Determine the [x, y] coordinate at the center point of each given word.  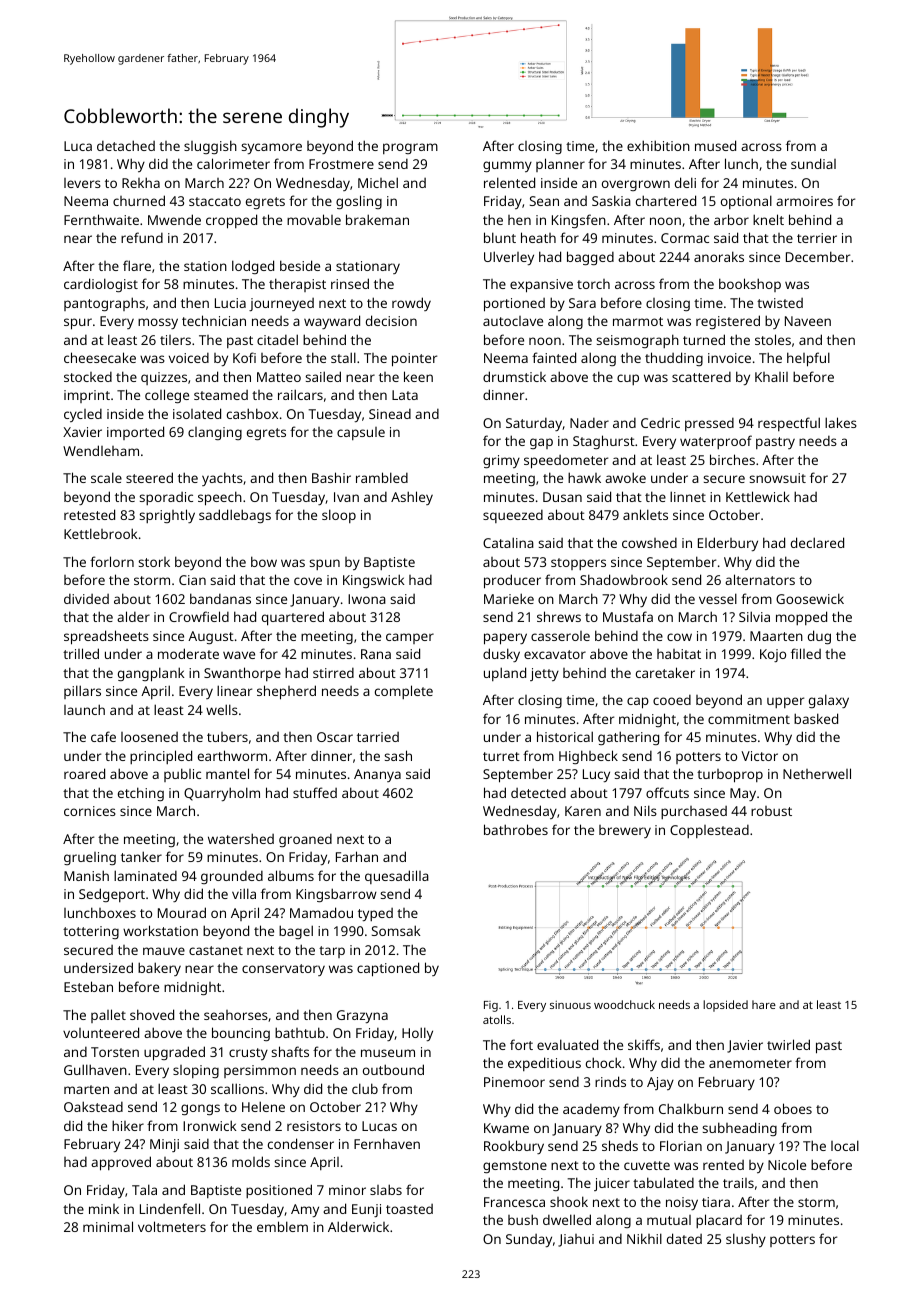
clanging [215, 433]
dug [819, 637]
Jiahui [576, 1240]
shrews [559, 616]
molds [251, 1161]
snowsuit [777, 478]
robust [771, 811]
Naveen [808, 321]
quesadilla [397, 877]
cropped [231, 221]
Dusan [562, 497]
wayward [332, 322]
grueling [90, 858]
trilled [81, 653]
